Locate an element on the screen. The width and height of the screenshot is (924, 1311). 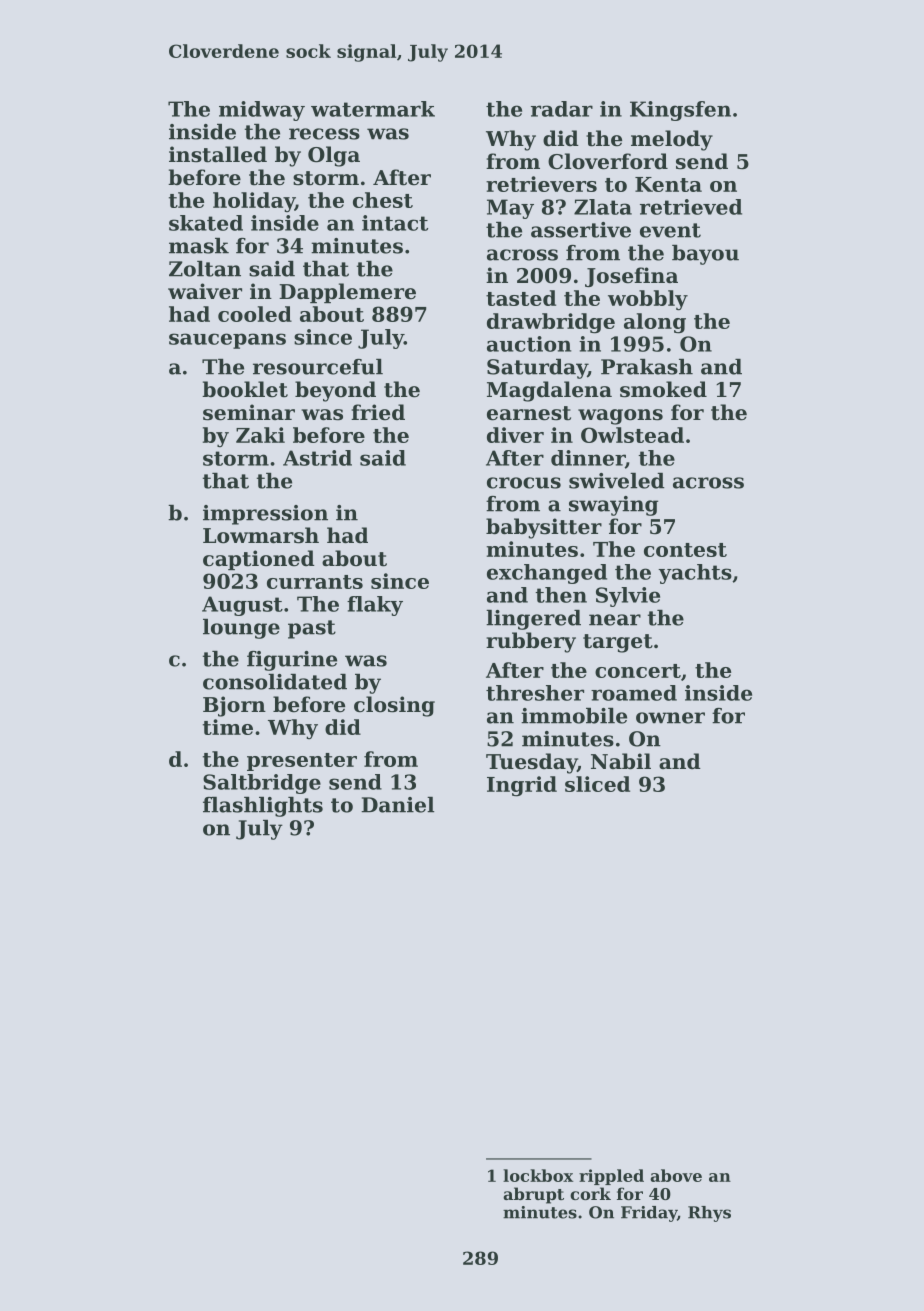
watermark is located at coordinates (373, 109).
